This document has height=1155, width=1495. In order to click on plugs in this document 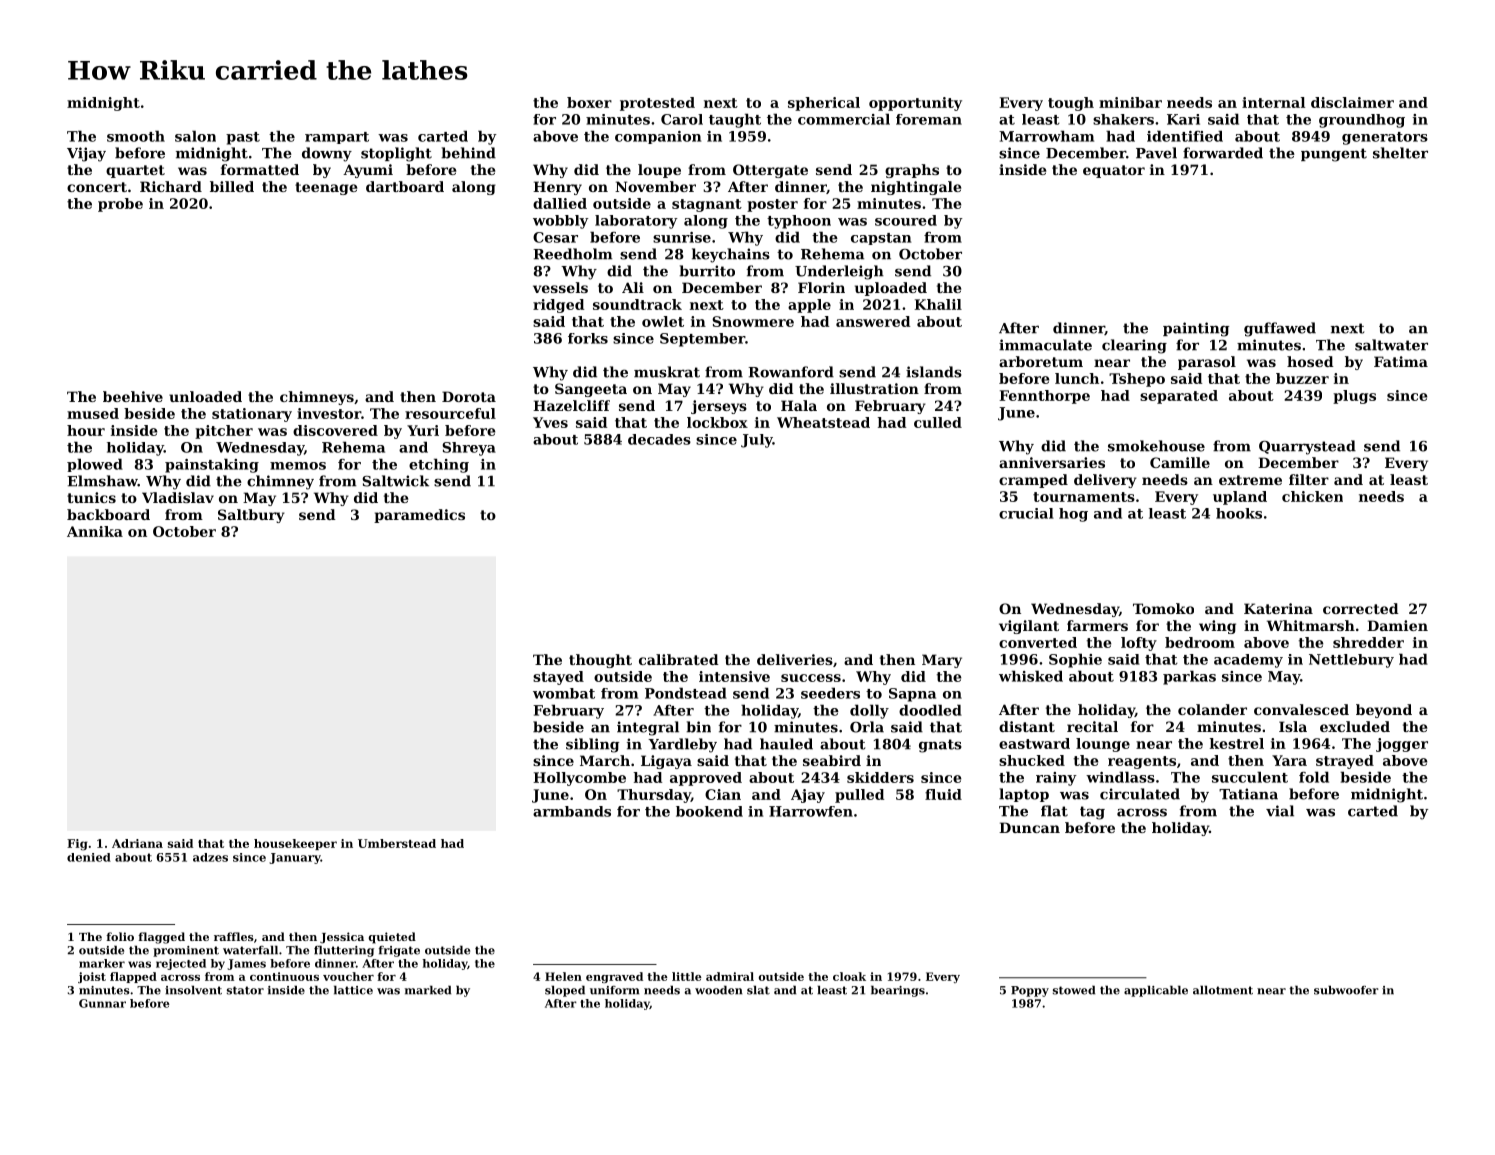, I will do `click(1354, 397)`.
